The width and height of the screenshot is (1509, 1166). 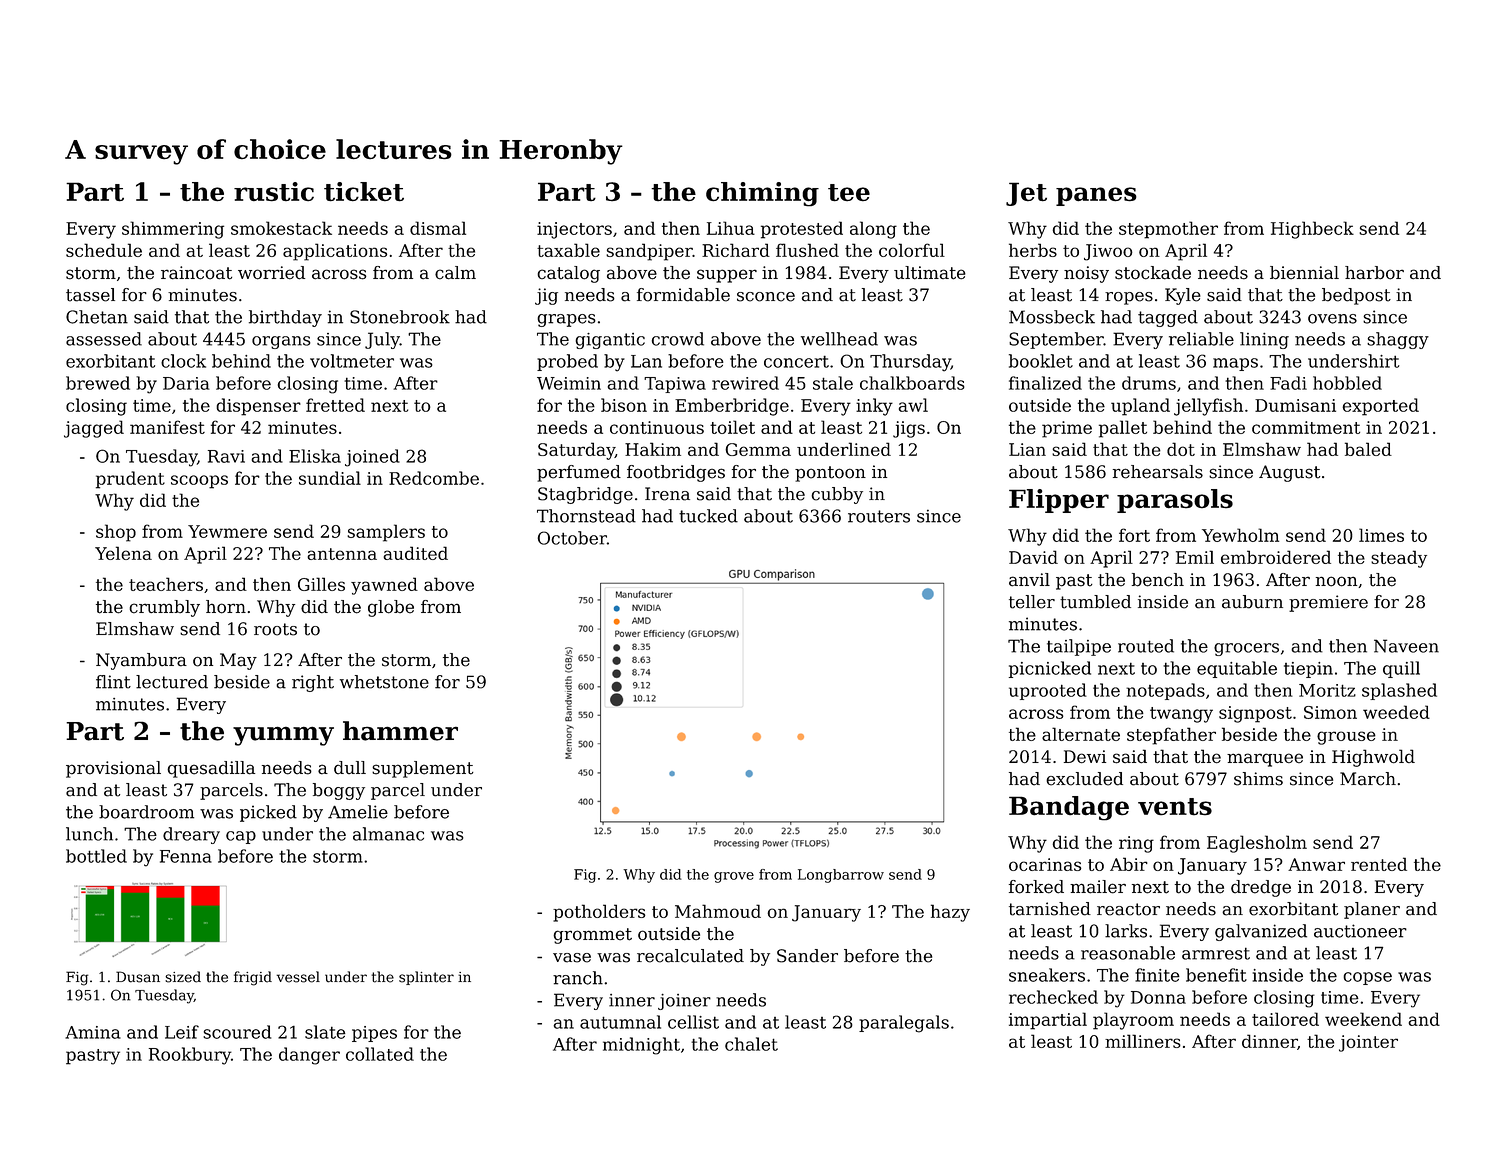 I want to click on joiner, so click(x=684, y=1002).
